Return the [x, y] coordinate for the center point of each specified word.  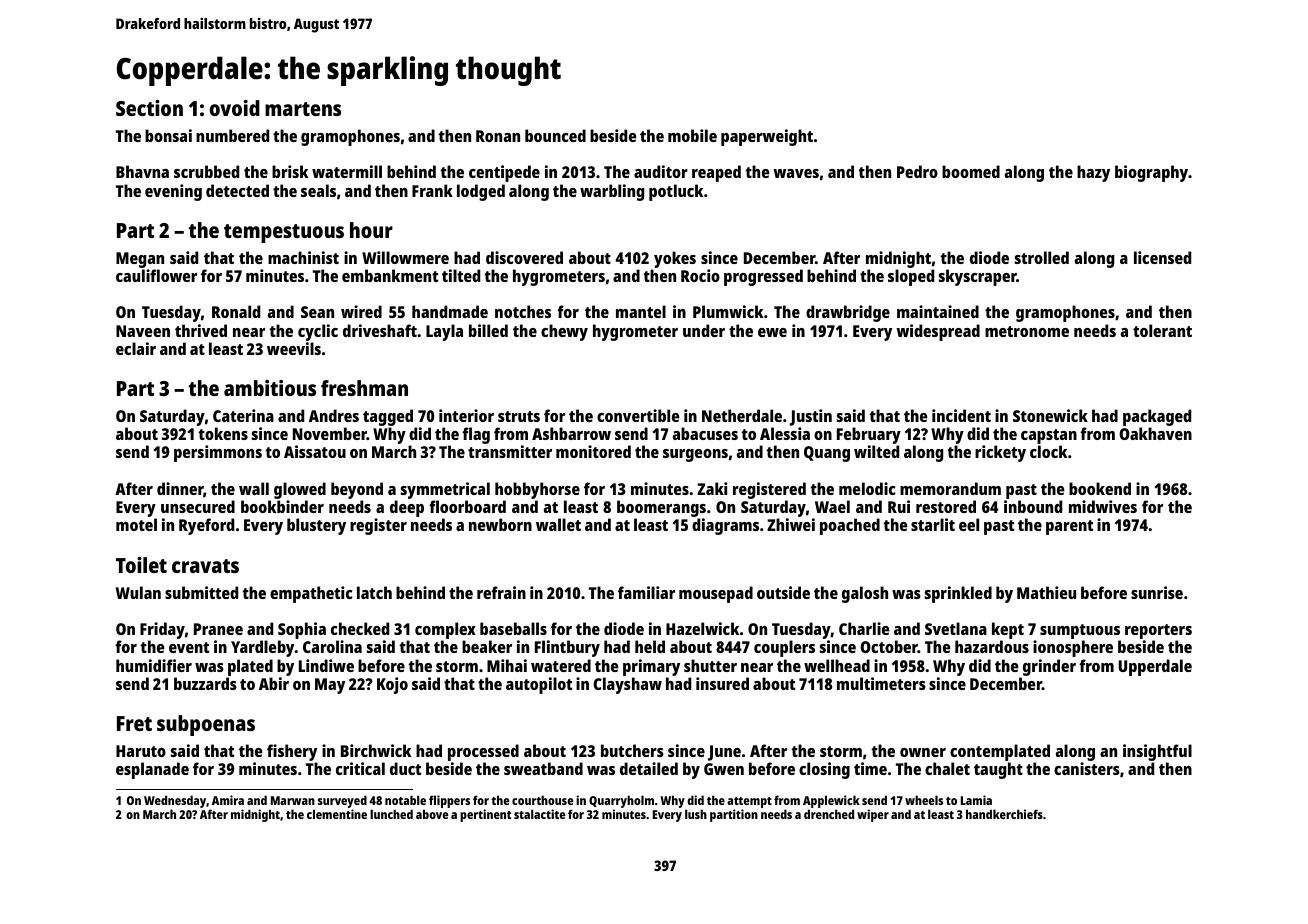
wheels [924, 800]
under [704, 330]
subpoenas [206, 725]
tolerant [1162, 330]
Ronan [498, 136]
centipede [504, 173]
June [724, 753]
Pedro [917, 171]
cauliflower [156, 275]
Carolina [332, 646]
